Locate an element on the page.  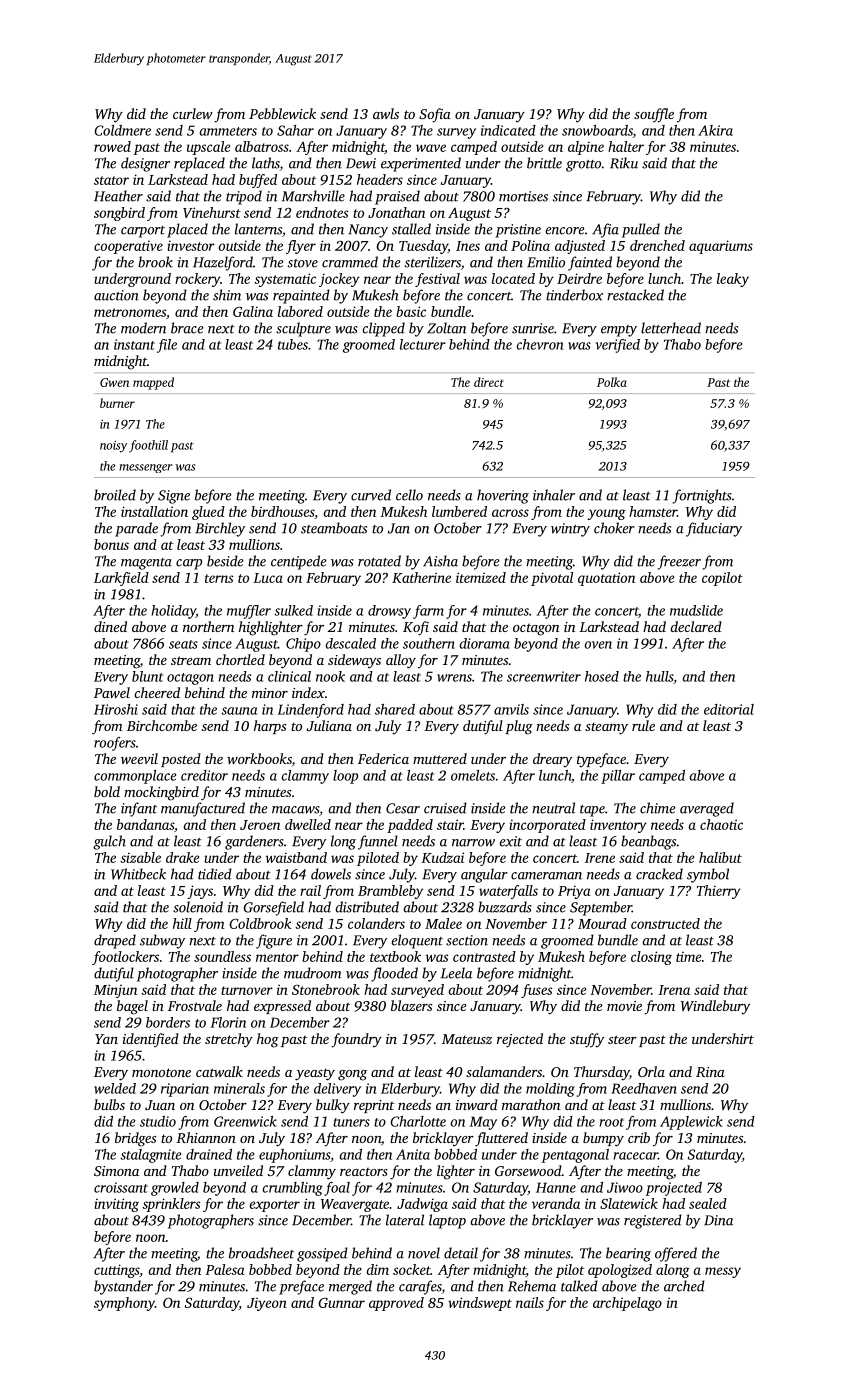
direct is located at coordinates (489, 382).
